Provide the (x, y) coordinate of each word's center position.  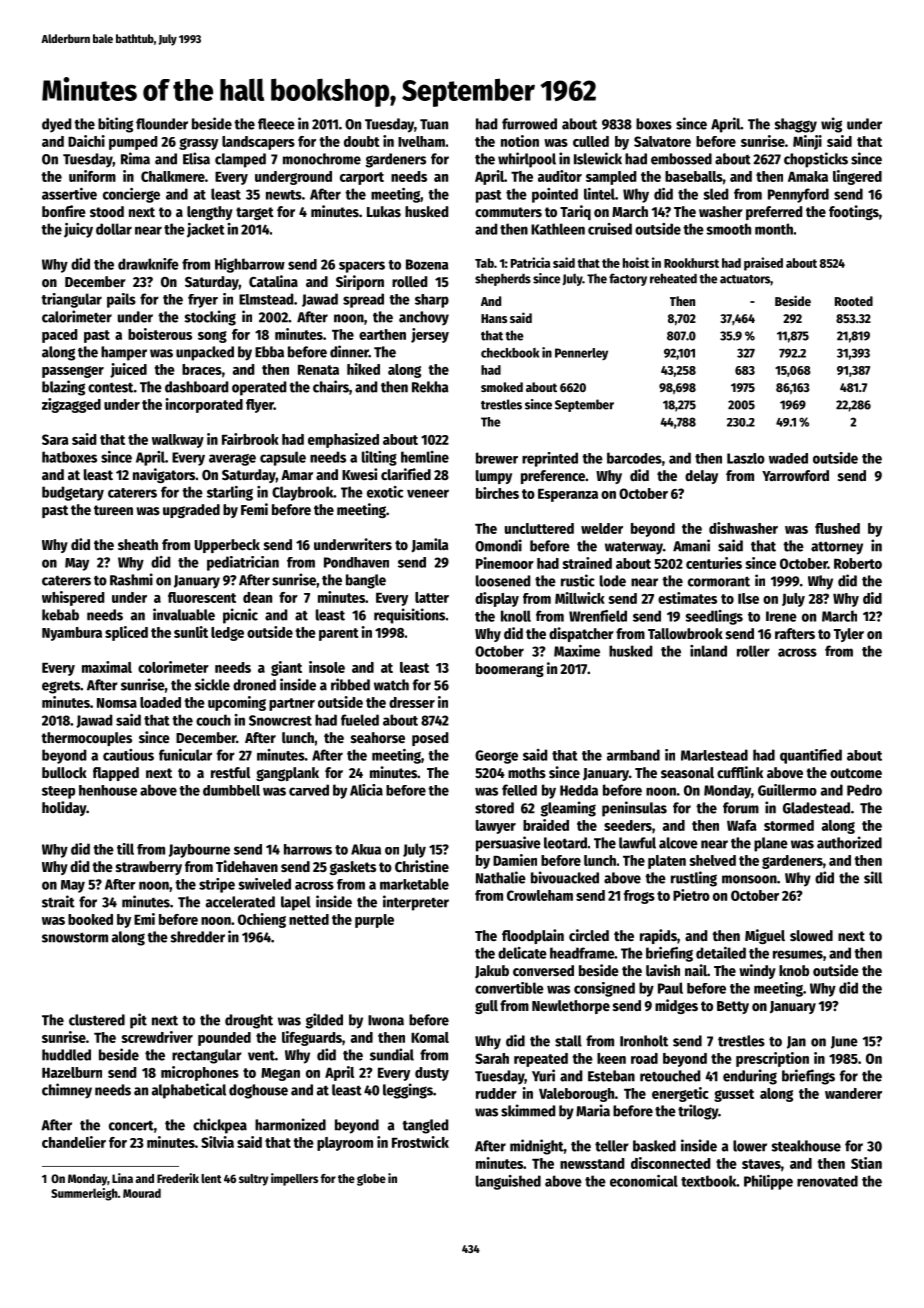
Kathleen (558, 229)
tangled (425, 1126)
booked (90, 919)
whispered (73, 598)
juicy (78, 230)
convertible (509, 988)
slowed (811, 935)
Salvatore (662, 141)
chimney (67, 1091)
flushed (837, 528)
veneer (428, 493)
